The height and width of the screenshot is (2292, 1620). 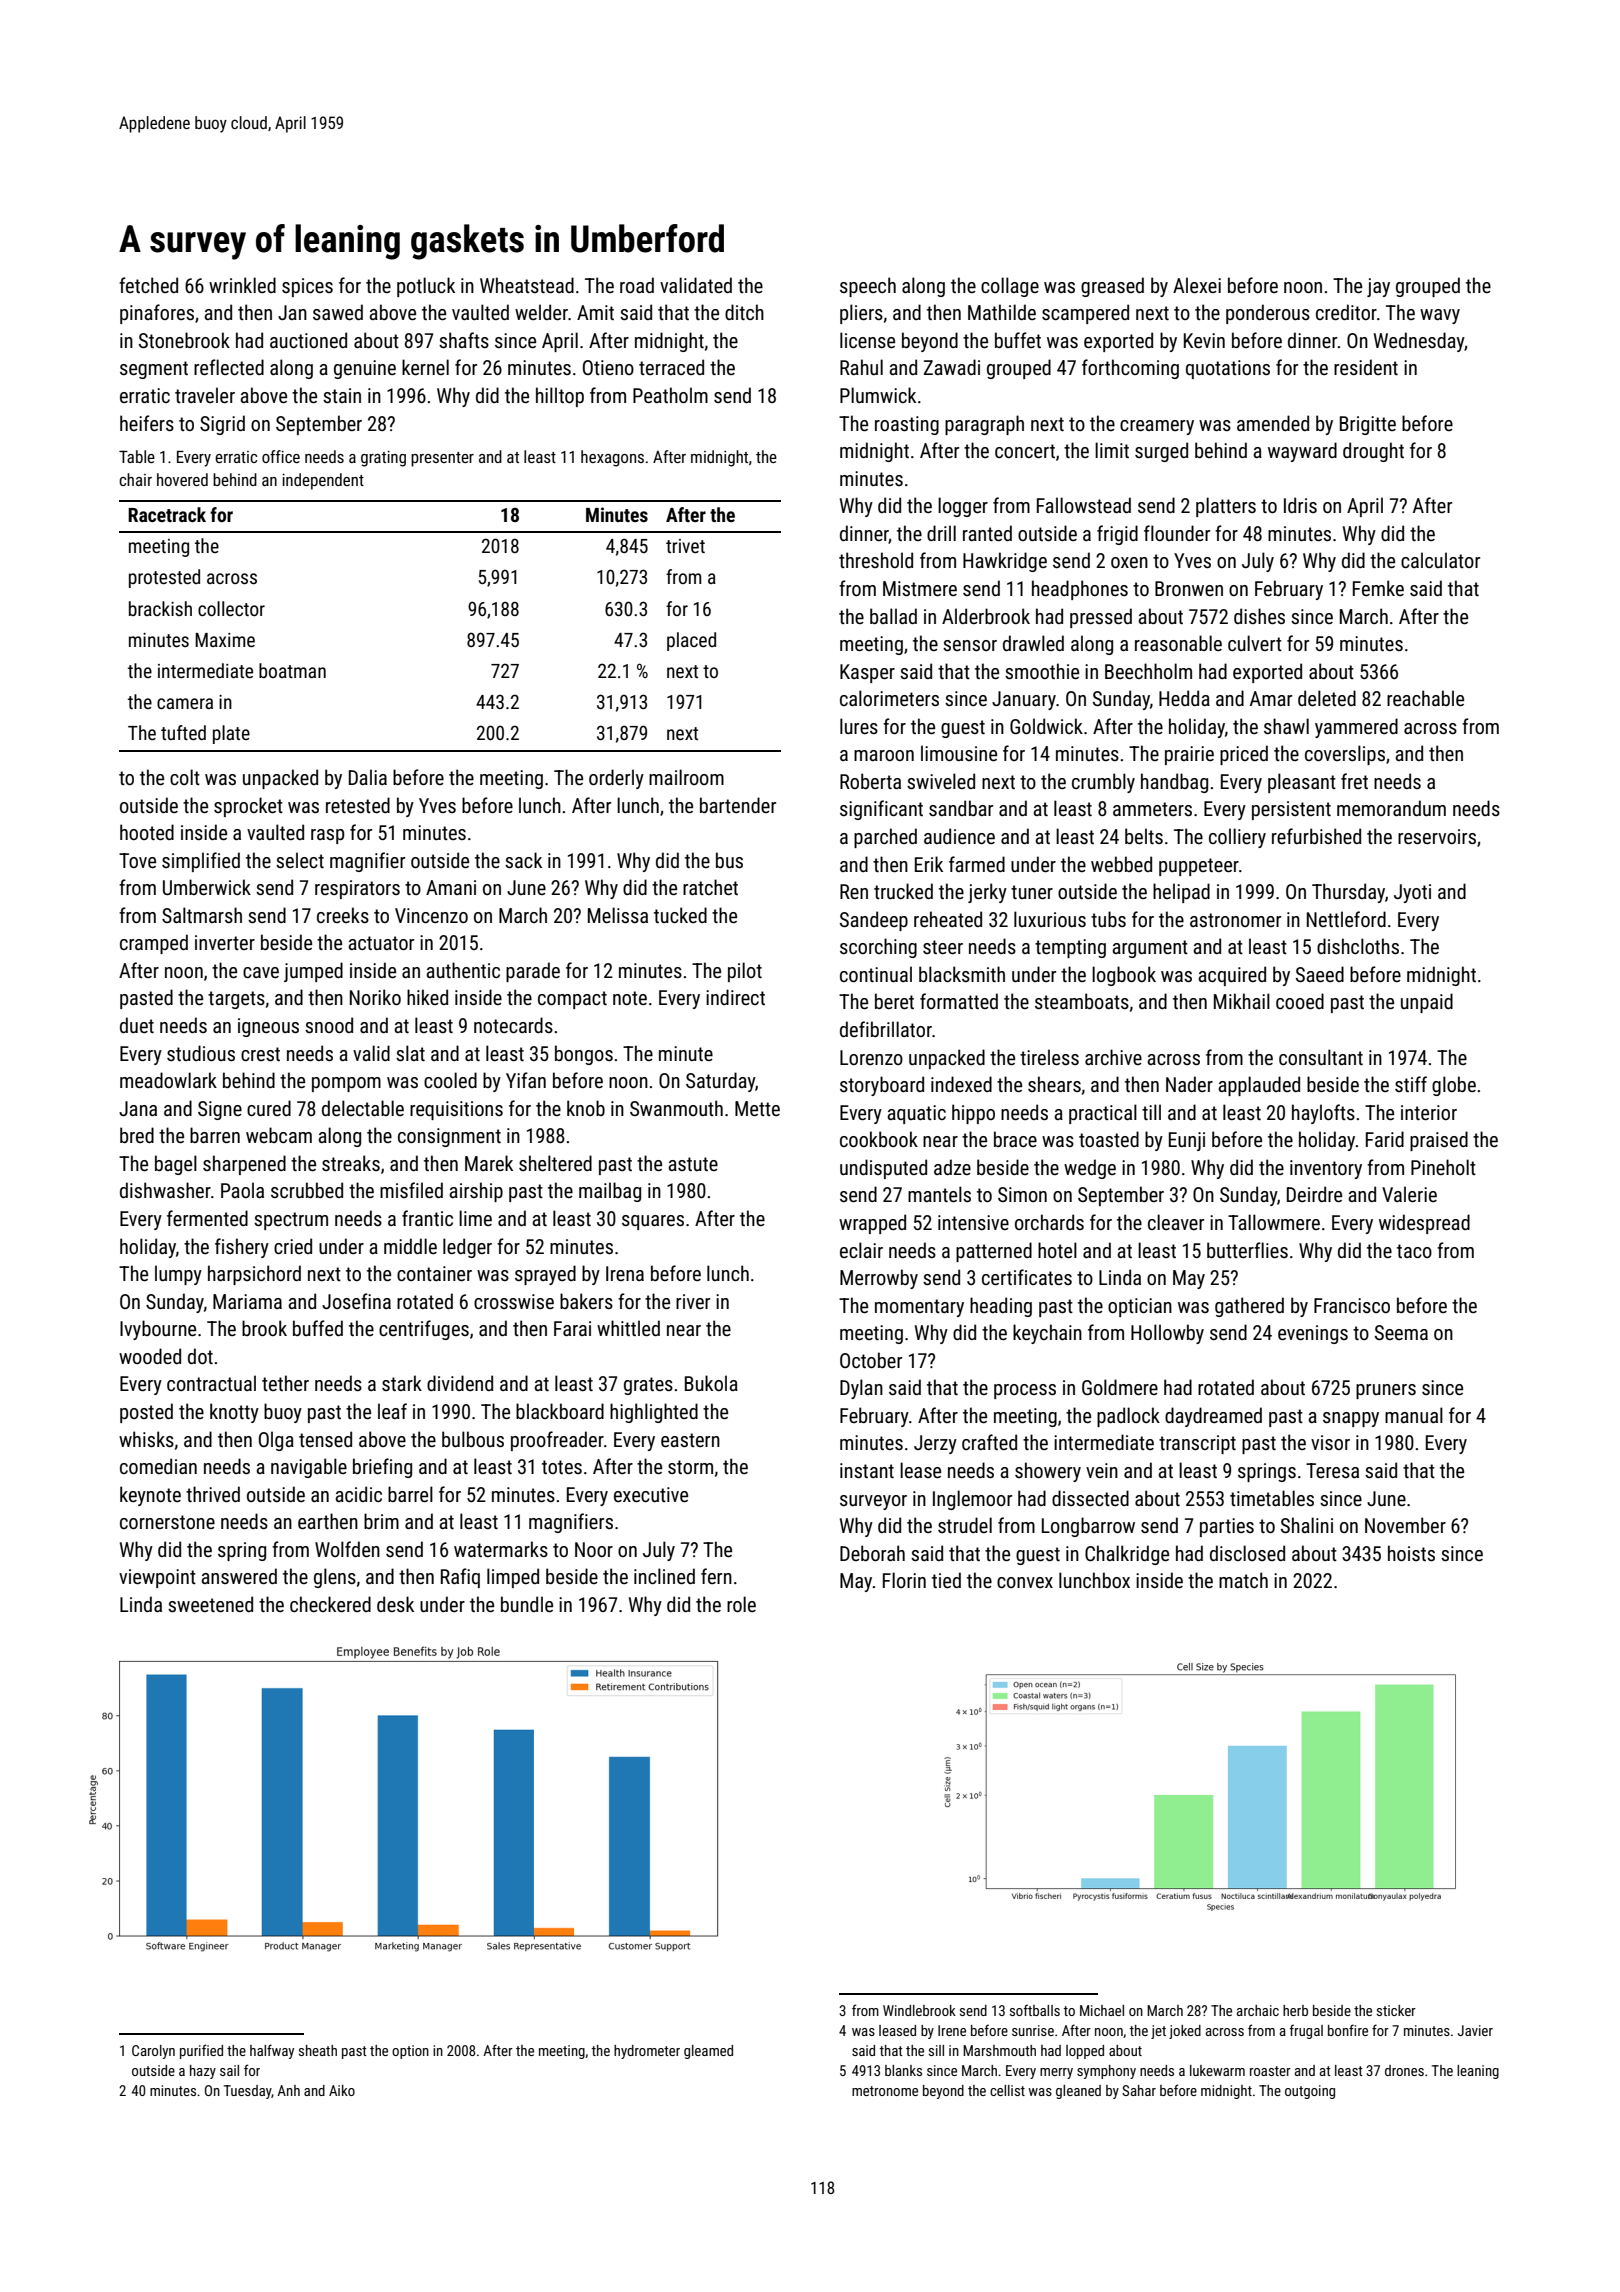 What do you see at coordinates (984, 425) in the screenshot?
I see `paragraph` at bounding box center [984, 425].
